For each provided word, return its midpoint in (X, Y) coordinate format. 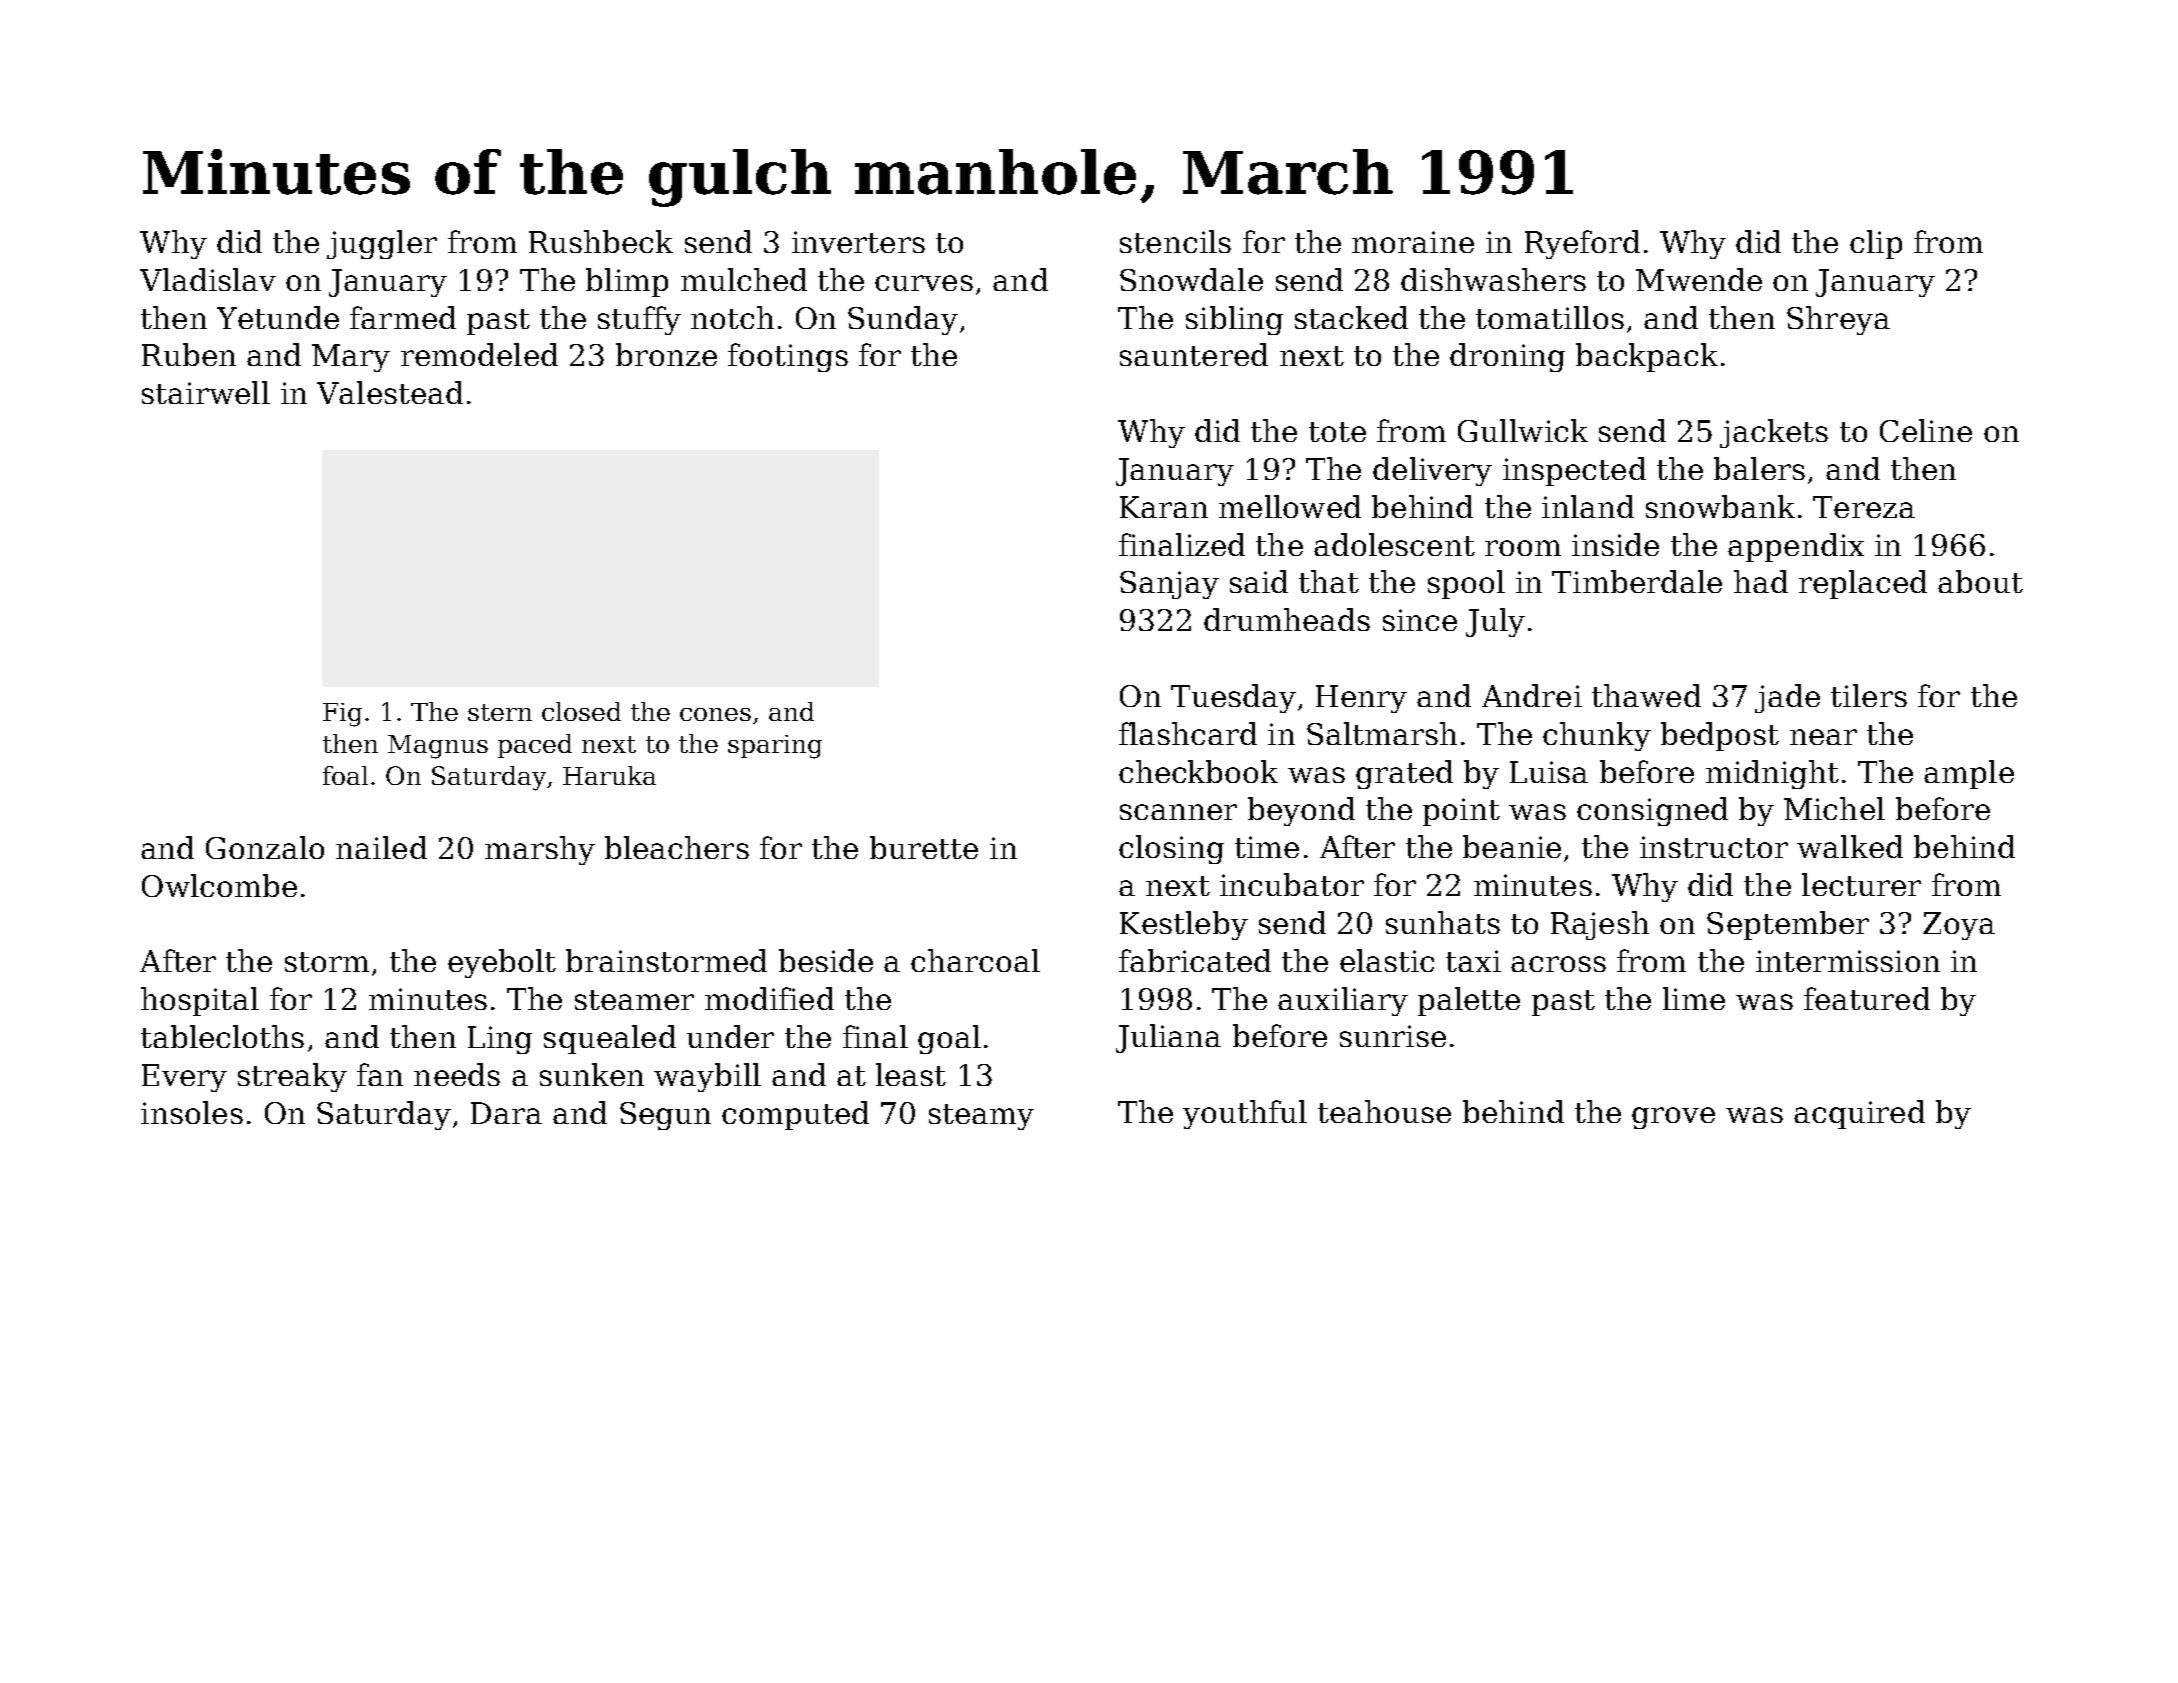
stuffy (639, 320)
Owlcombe (219, 885)
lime (1694, 998)
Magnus (438, 747)
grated (1404, 774)
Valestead (390, 392)
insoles (192, 1112)
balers (1759, 468)
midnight (1772, 774)
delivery (1432, 471)
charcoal (975, 960)
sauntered (1194, 354)
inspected (1574, 471)
